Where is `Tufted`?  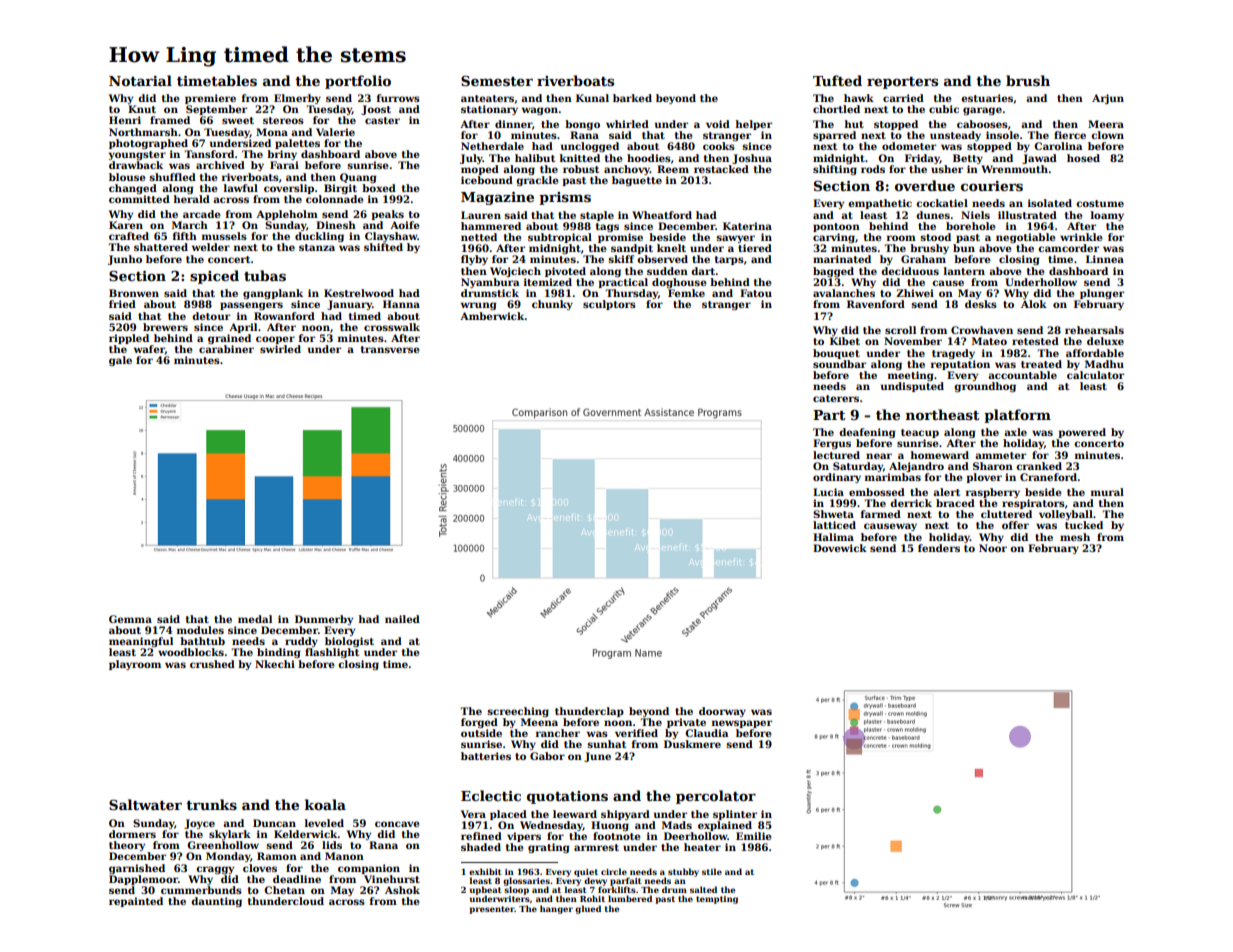
Tufted is located at coordinates (837, 80).
